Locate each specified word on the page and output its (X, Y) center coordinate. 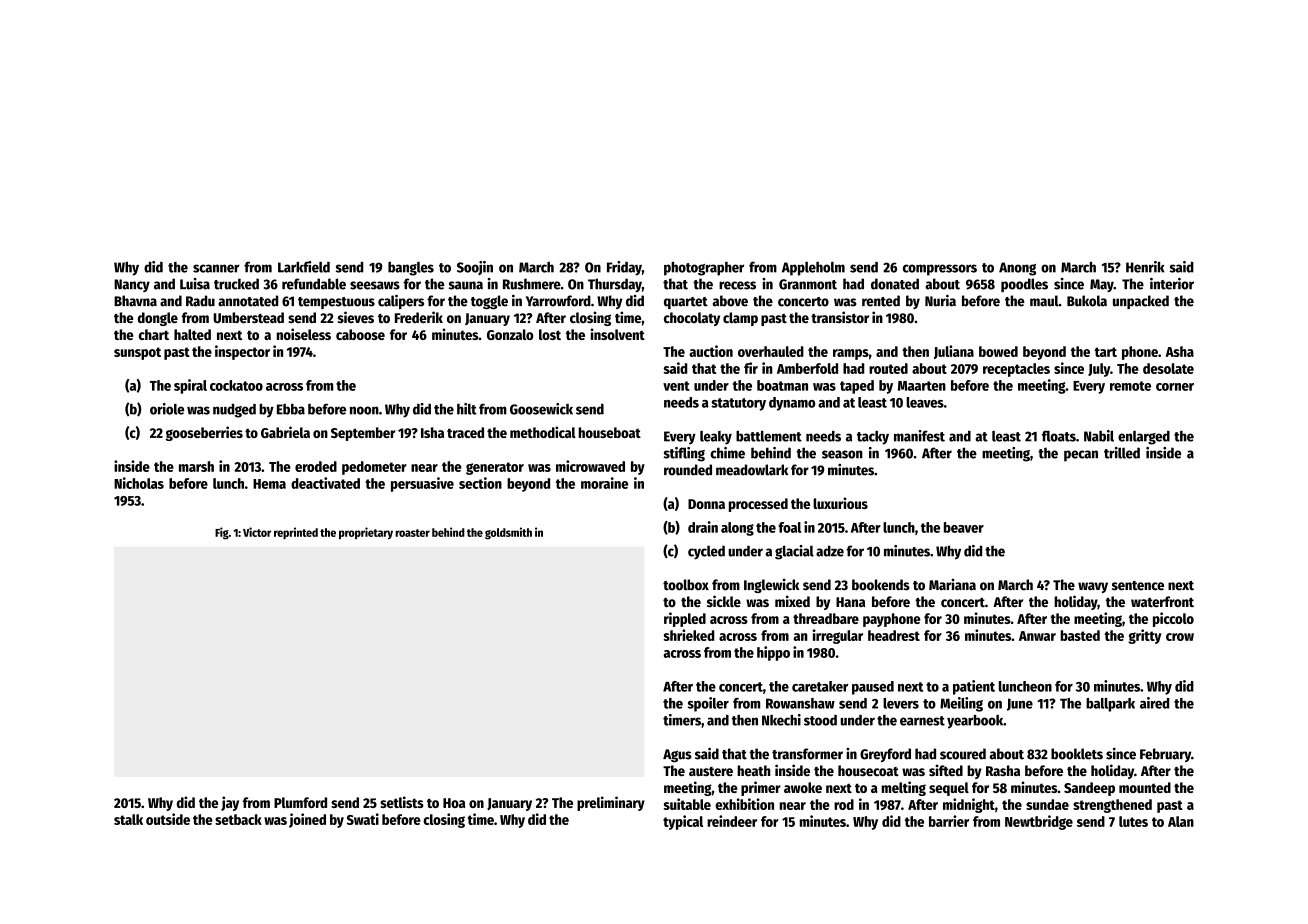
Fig (222, 533)
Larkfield (304, 267)
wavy (1093, 587)
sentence (1138, 586)
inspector (242, 352)
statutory (738, 404)
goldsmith (508, 533)
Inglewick (771, 585)
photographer (704, 269)
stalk (128, 819)
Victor (257, 532)
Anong (1017, 269)
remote (1130, 386)
